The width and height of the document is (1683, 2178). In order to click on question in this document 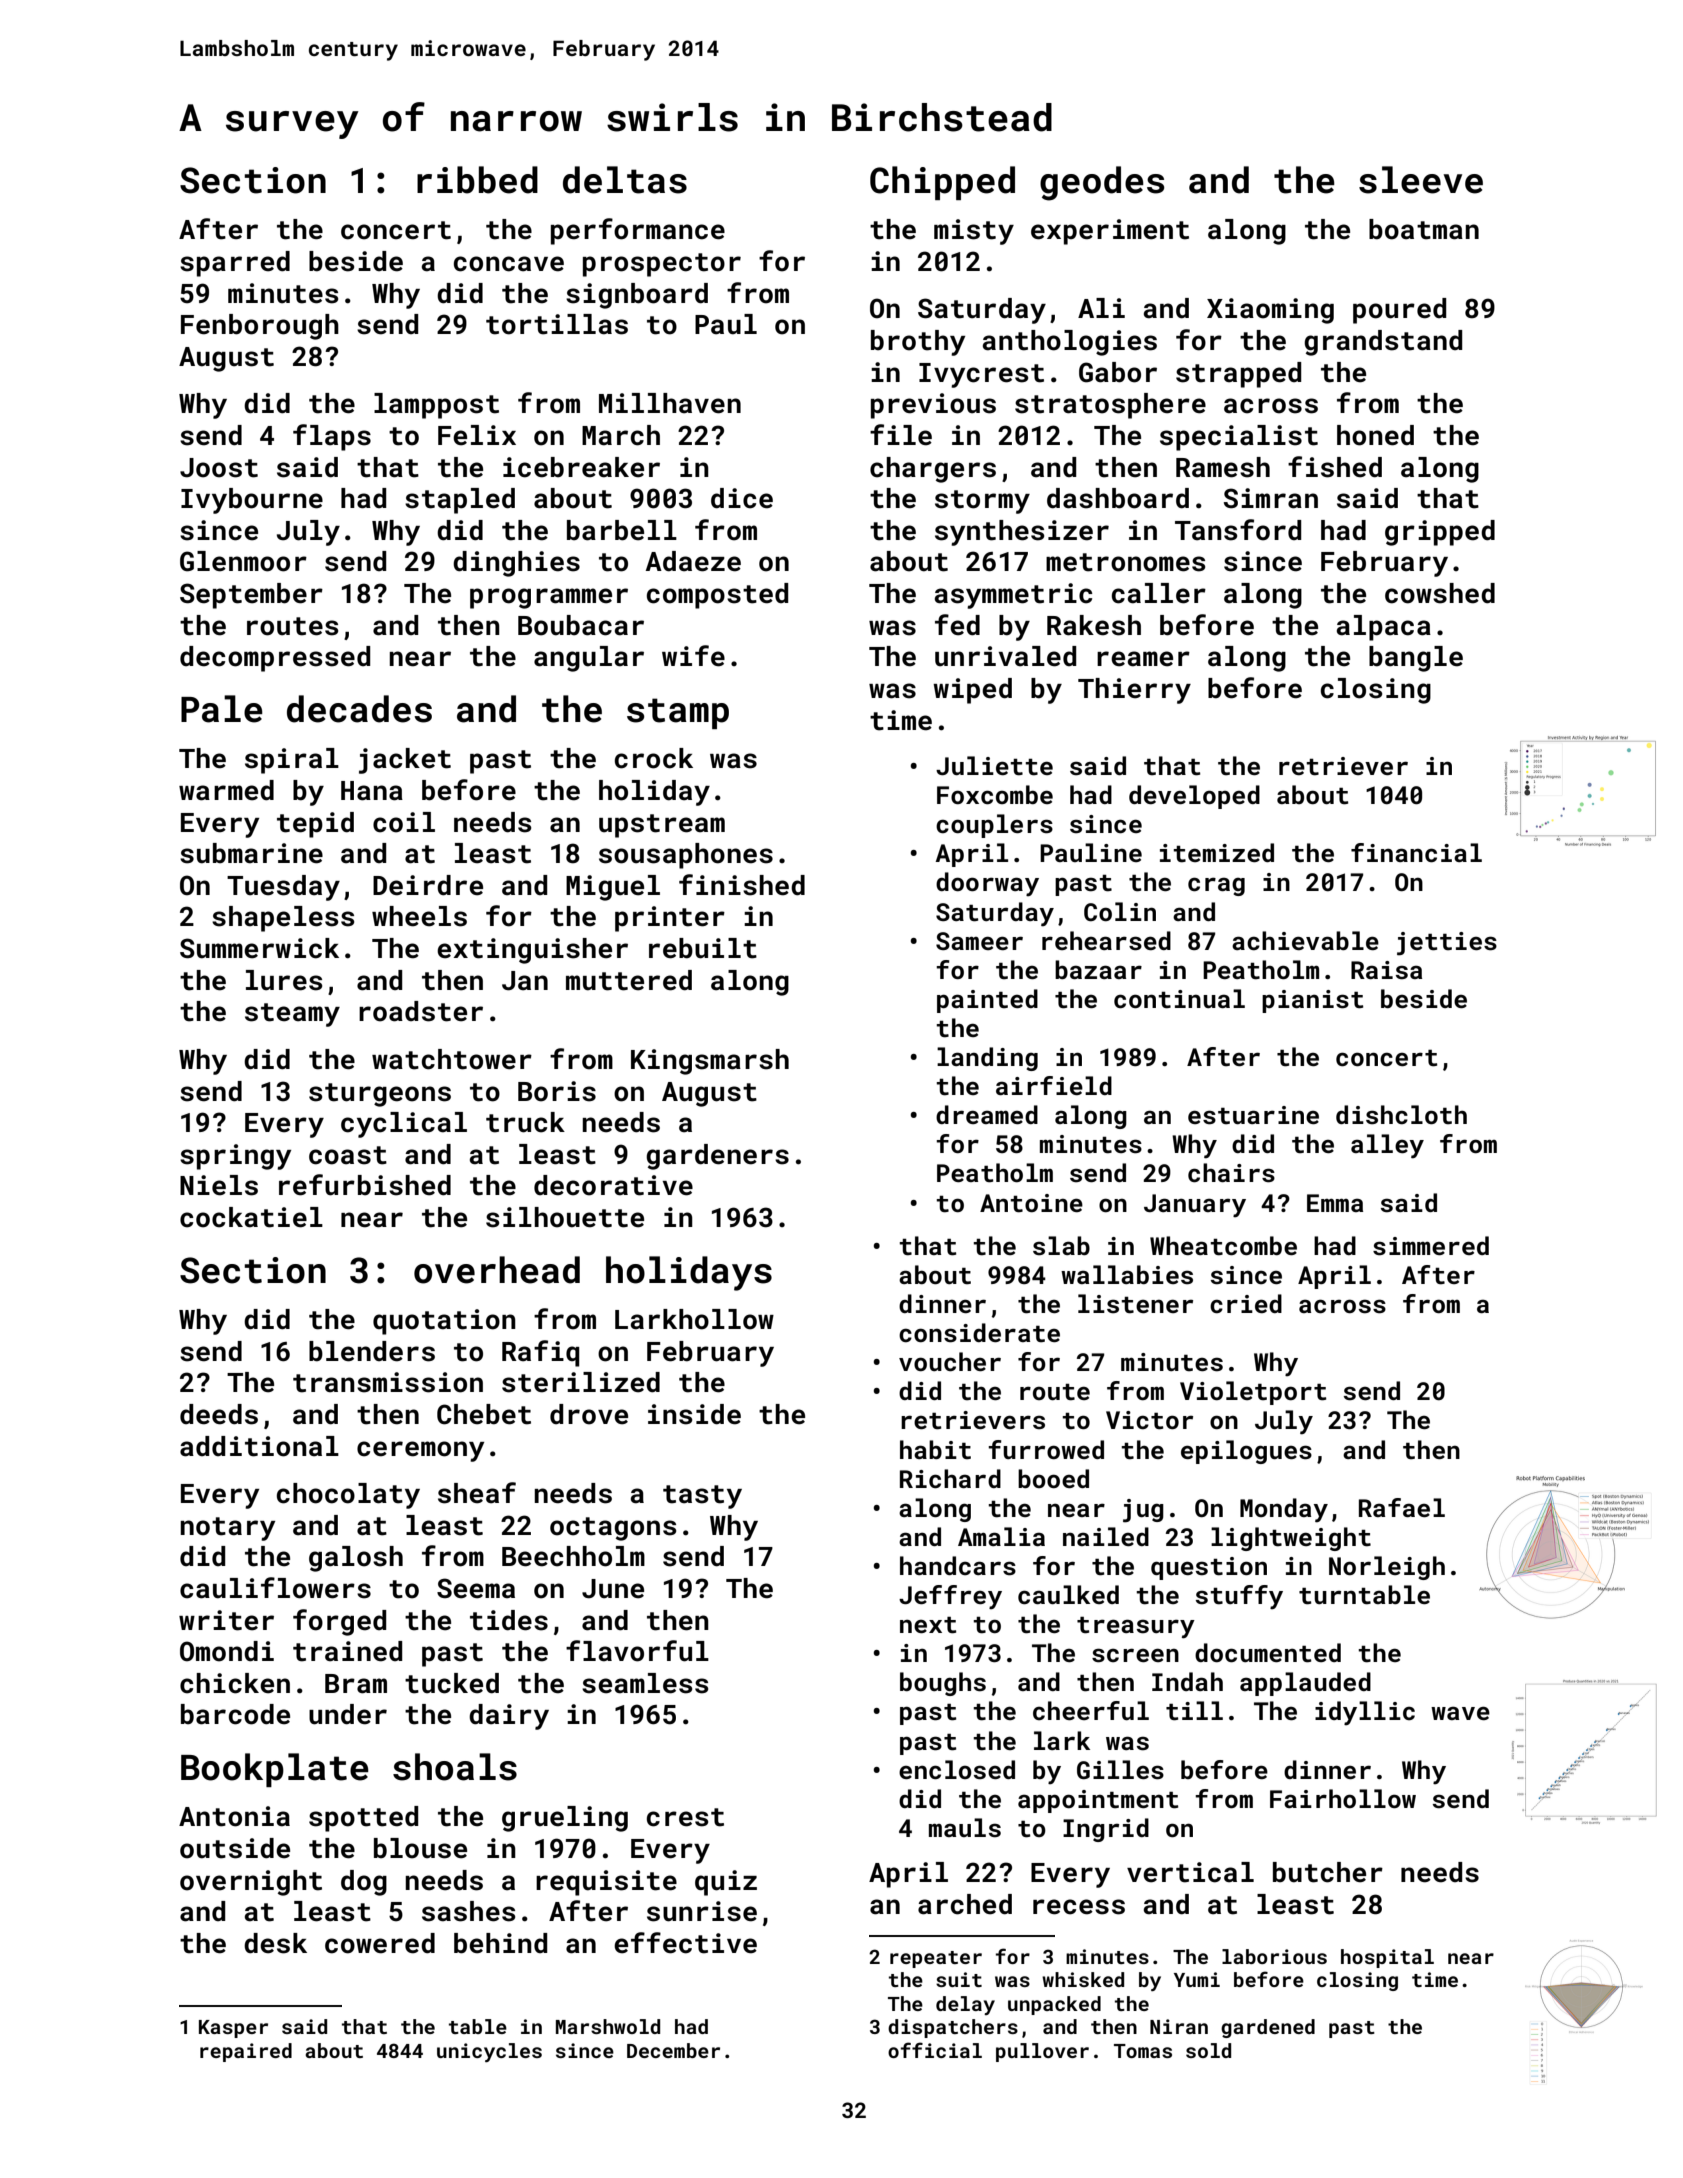, I will do `click(1209, 1568)`.
